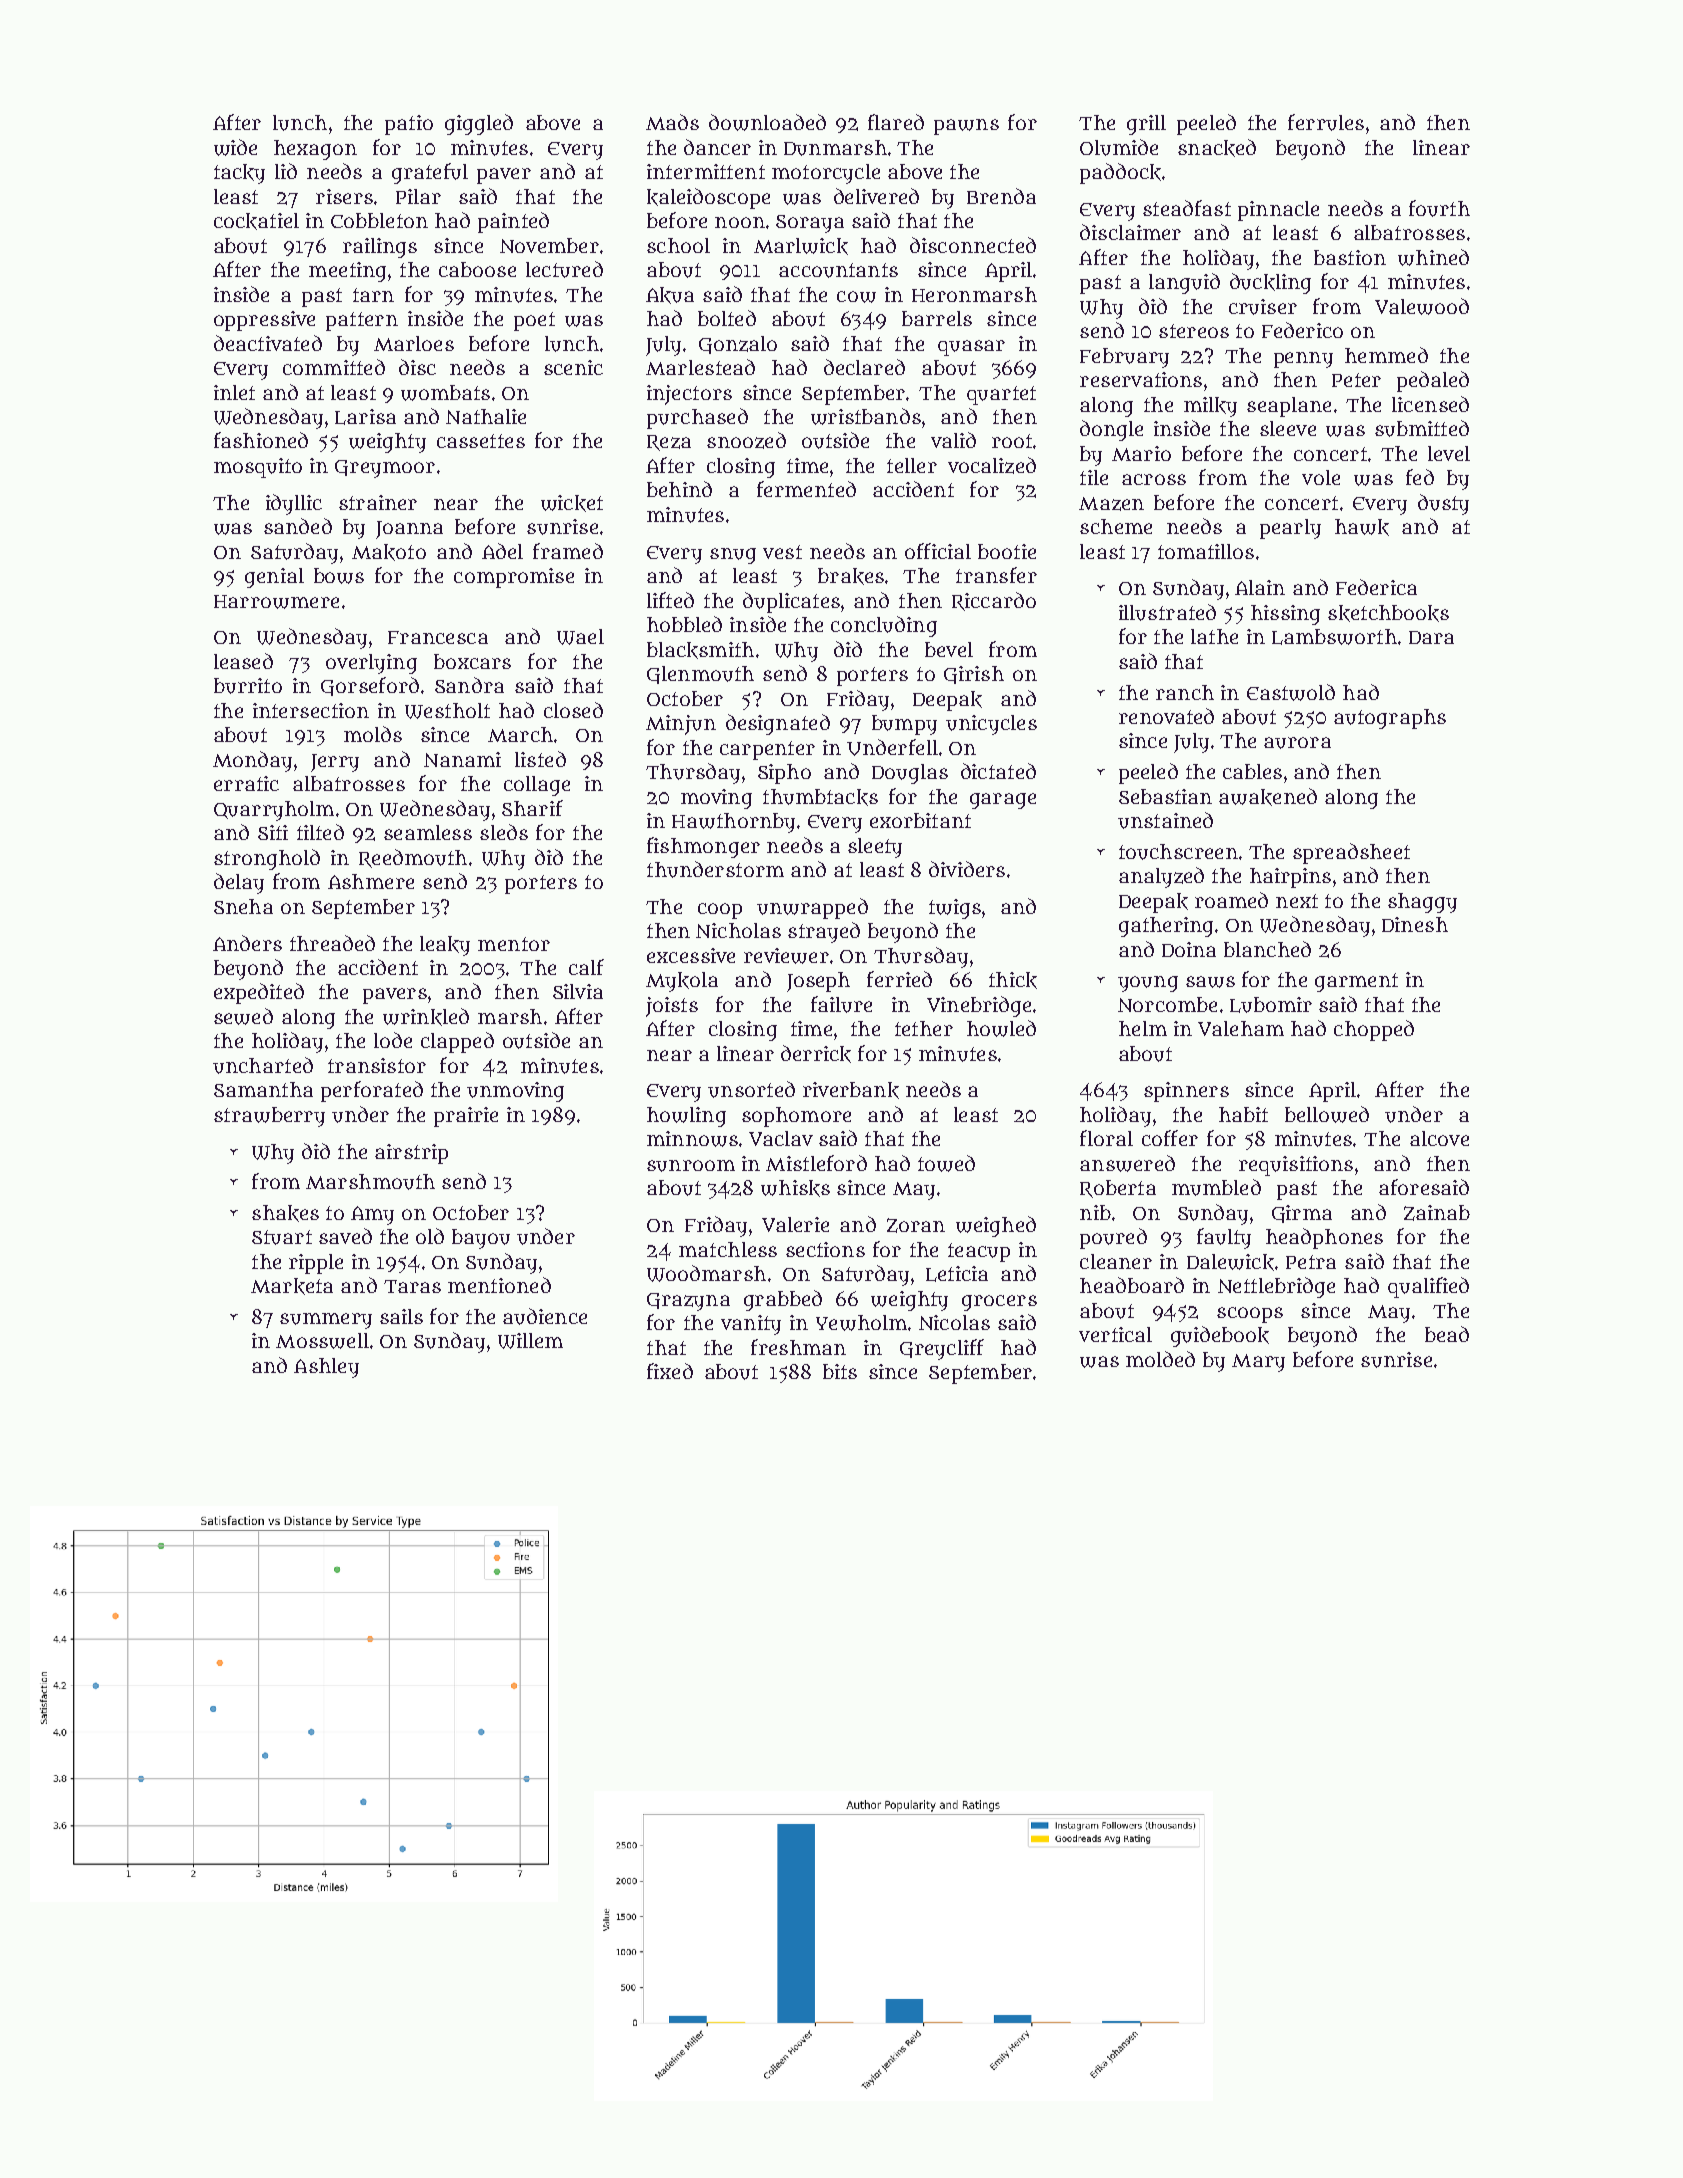 This document has width=1683, height=2178. What do you see at coordinates (504, 832) in the document?
I see `sleds` at bounding box center [504, 832].
